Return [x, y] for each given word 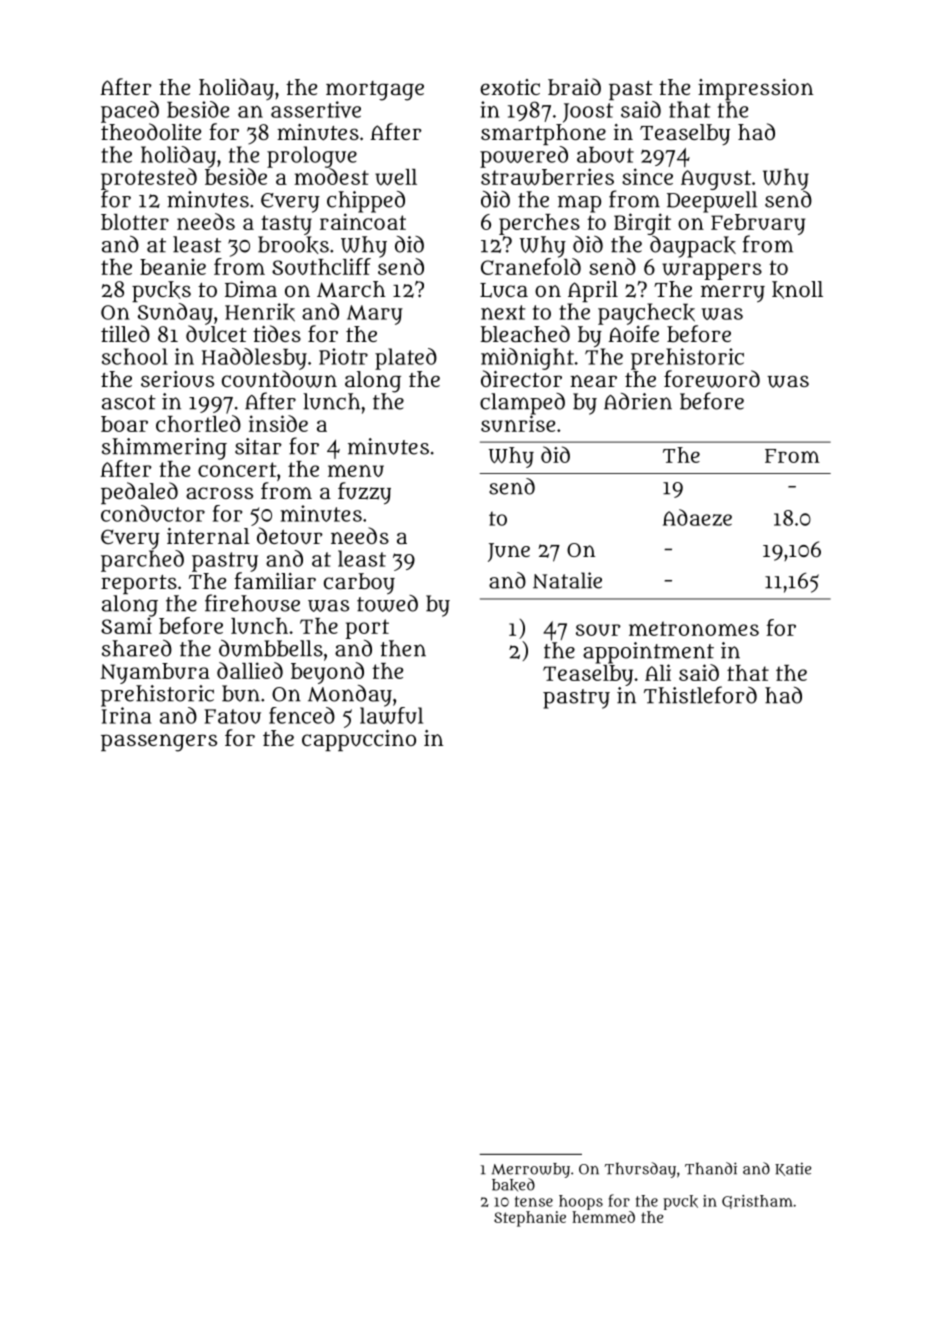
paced [130, 112]
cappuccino [359, 740]
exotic [510, 87]
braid [574, 86]
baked [513, 1184]
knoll [797, 290]
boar [124, 424]
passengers [159, 743]
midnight [527, 359]
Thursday [640, 1170]
